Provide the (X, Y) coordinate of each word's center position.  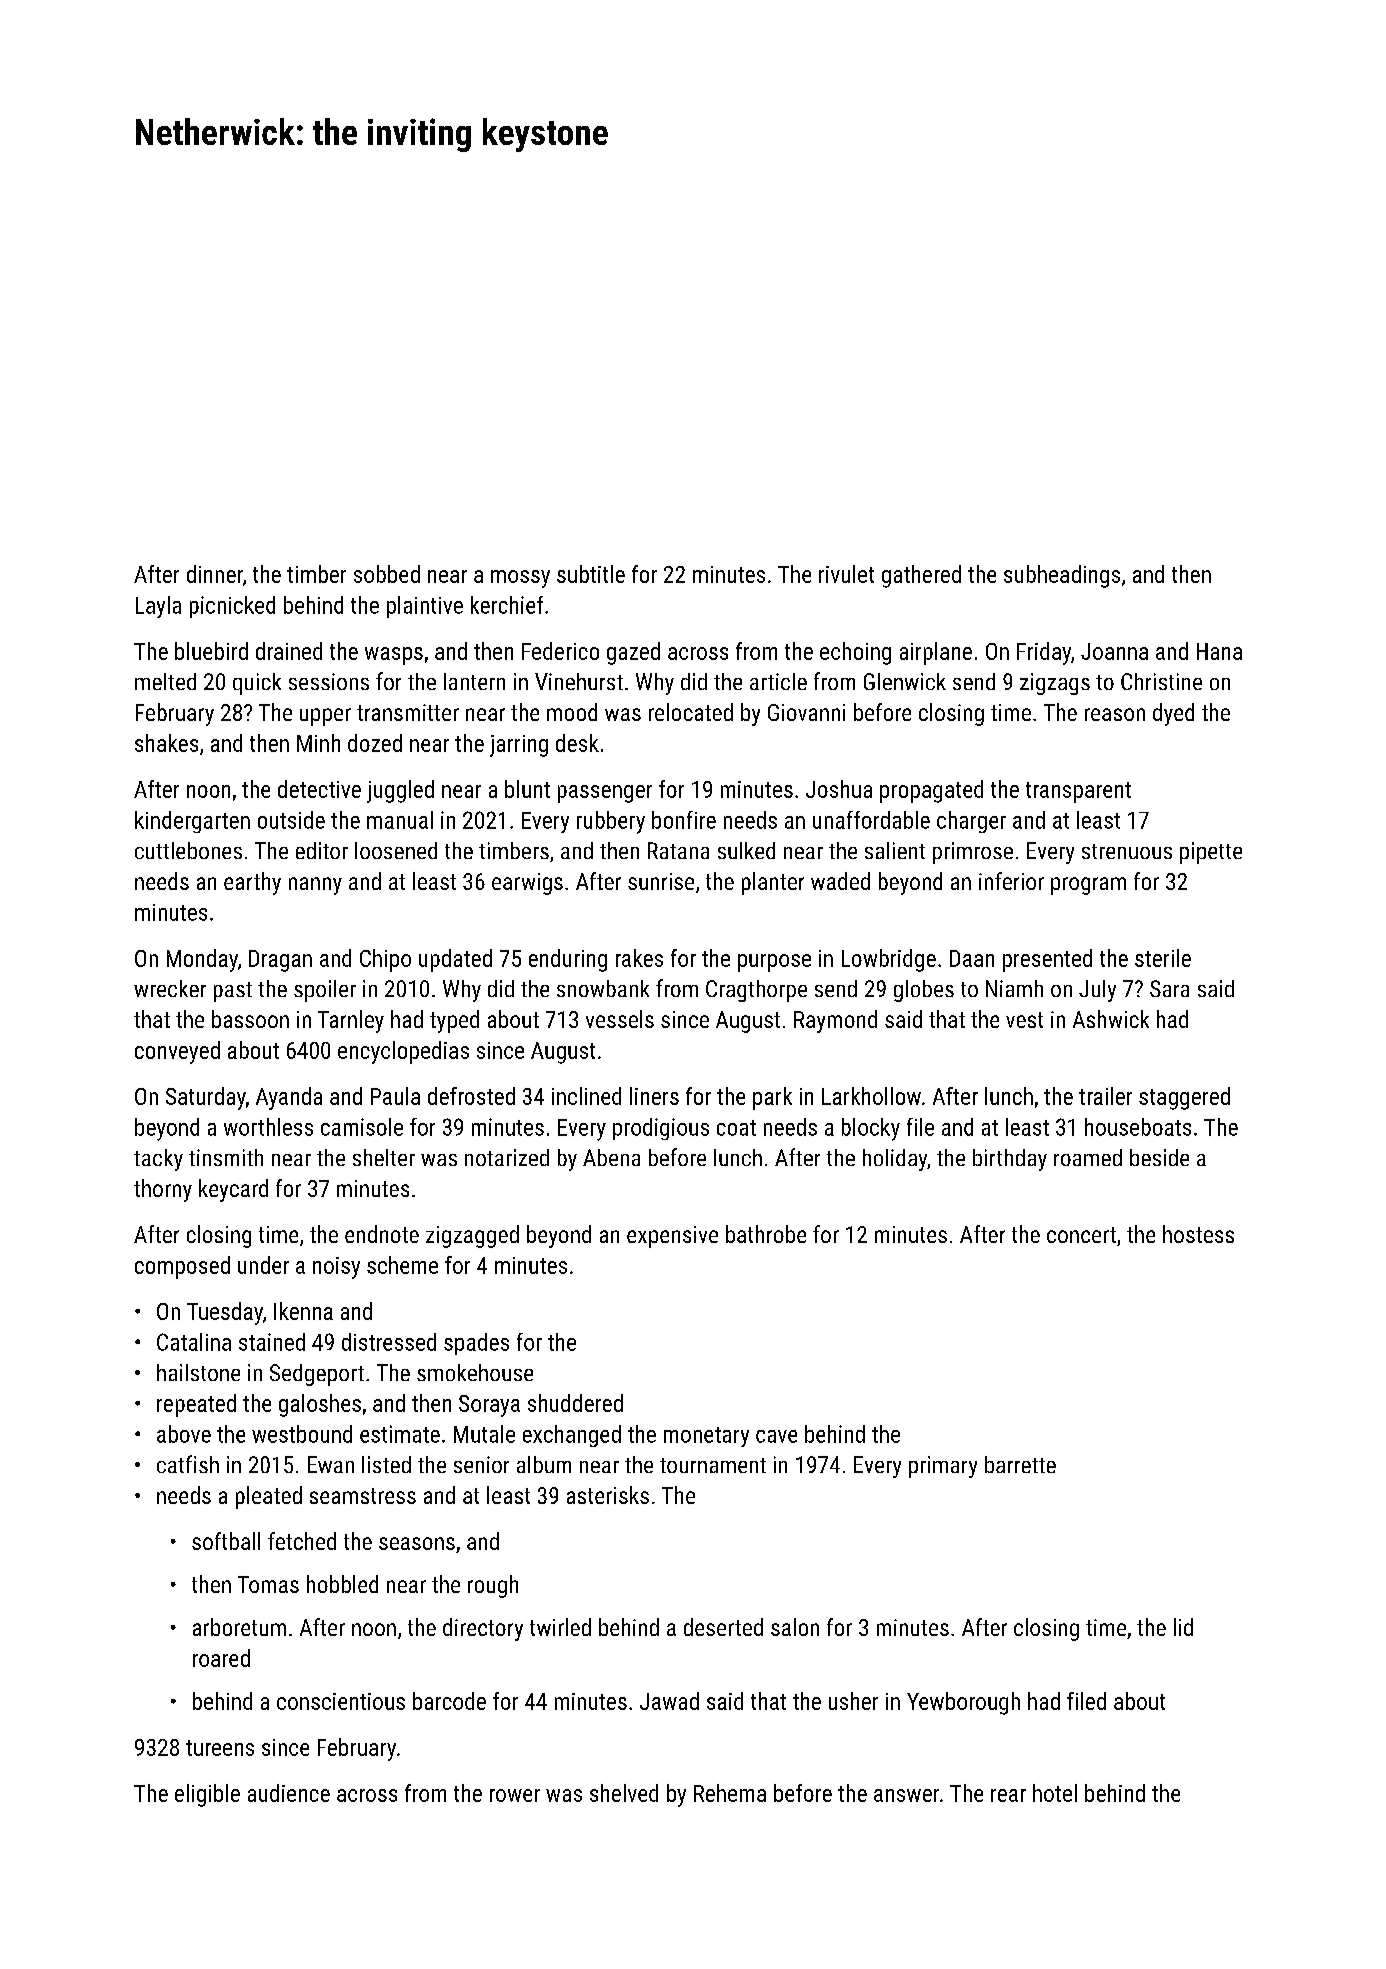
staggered (1184, 1098)
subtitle (591, 574)
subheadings (1062, 576)
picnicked (232, 607)
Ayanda (289, 1098)
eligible (207, 1795)
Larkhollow (871, 1096)
